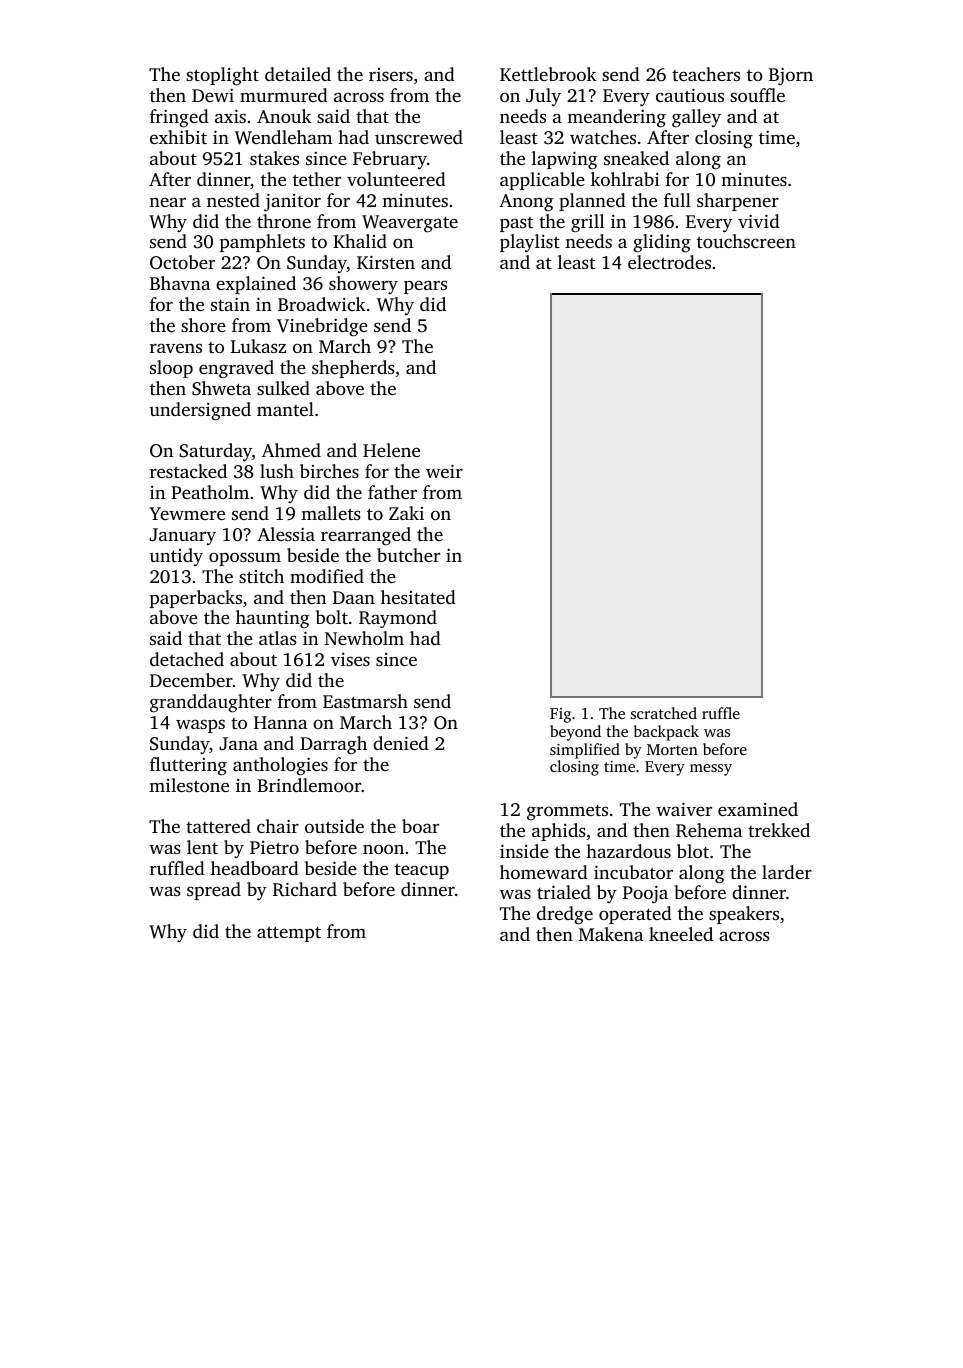 This screenshot has width=963, height=1368. Describe the element at coordinates (542, 181) in the screenshot. I see `applicable` at that location.
